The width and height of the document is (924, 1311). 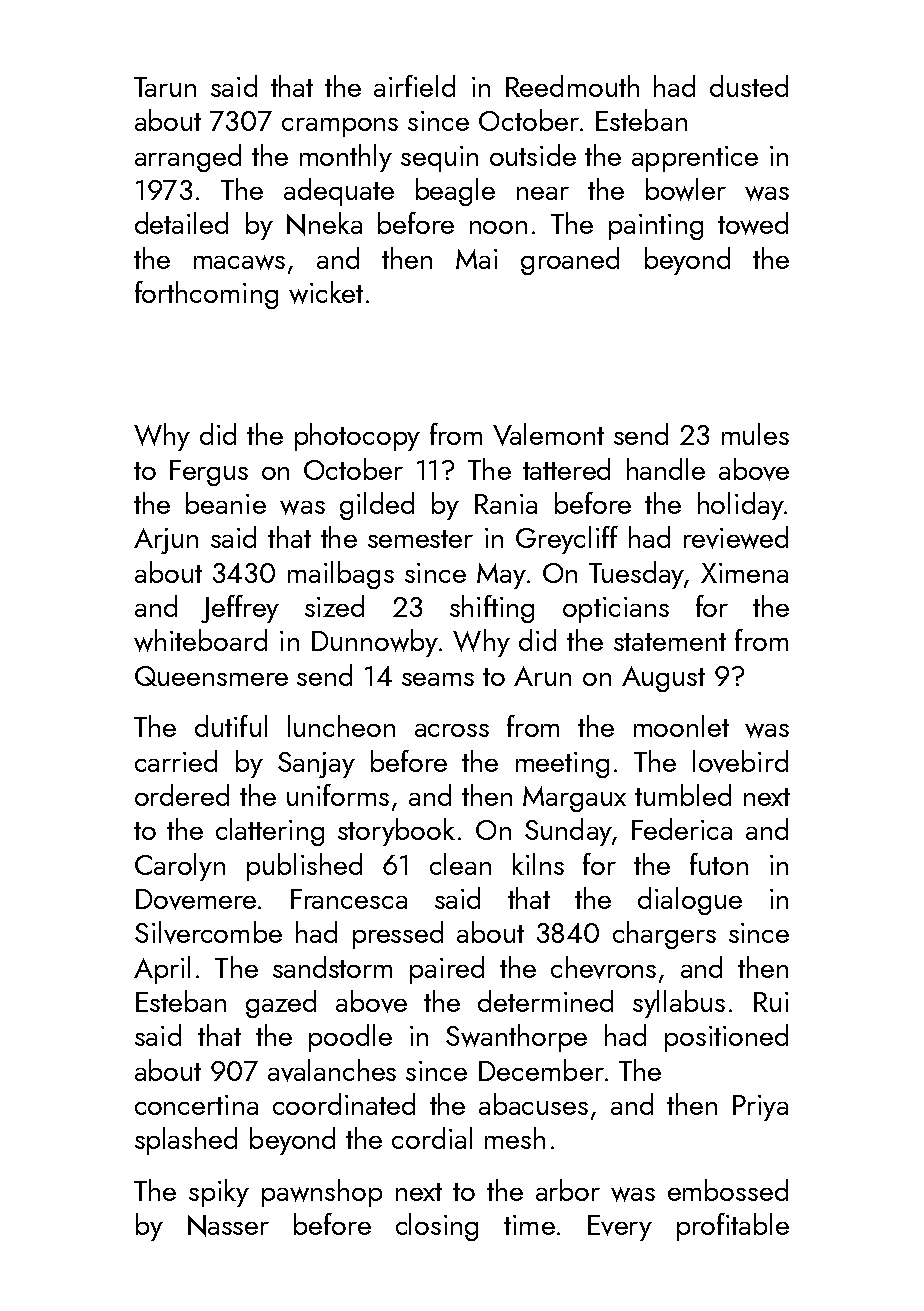 I want to click on abacuses, so click(x=533, y=1104).
